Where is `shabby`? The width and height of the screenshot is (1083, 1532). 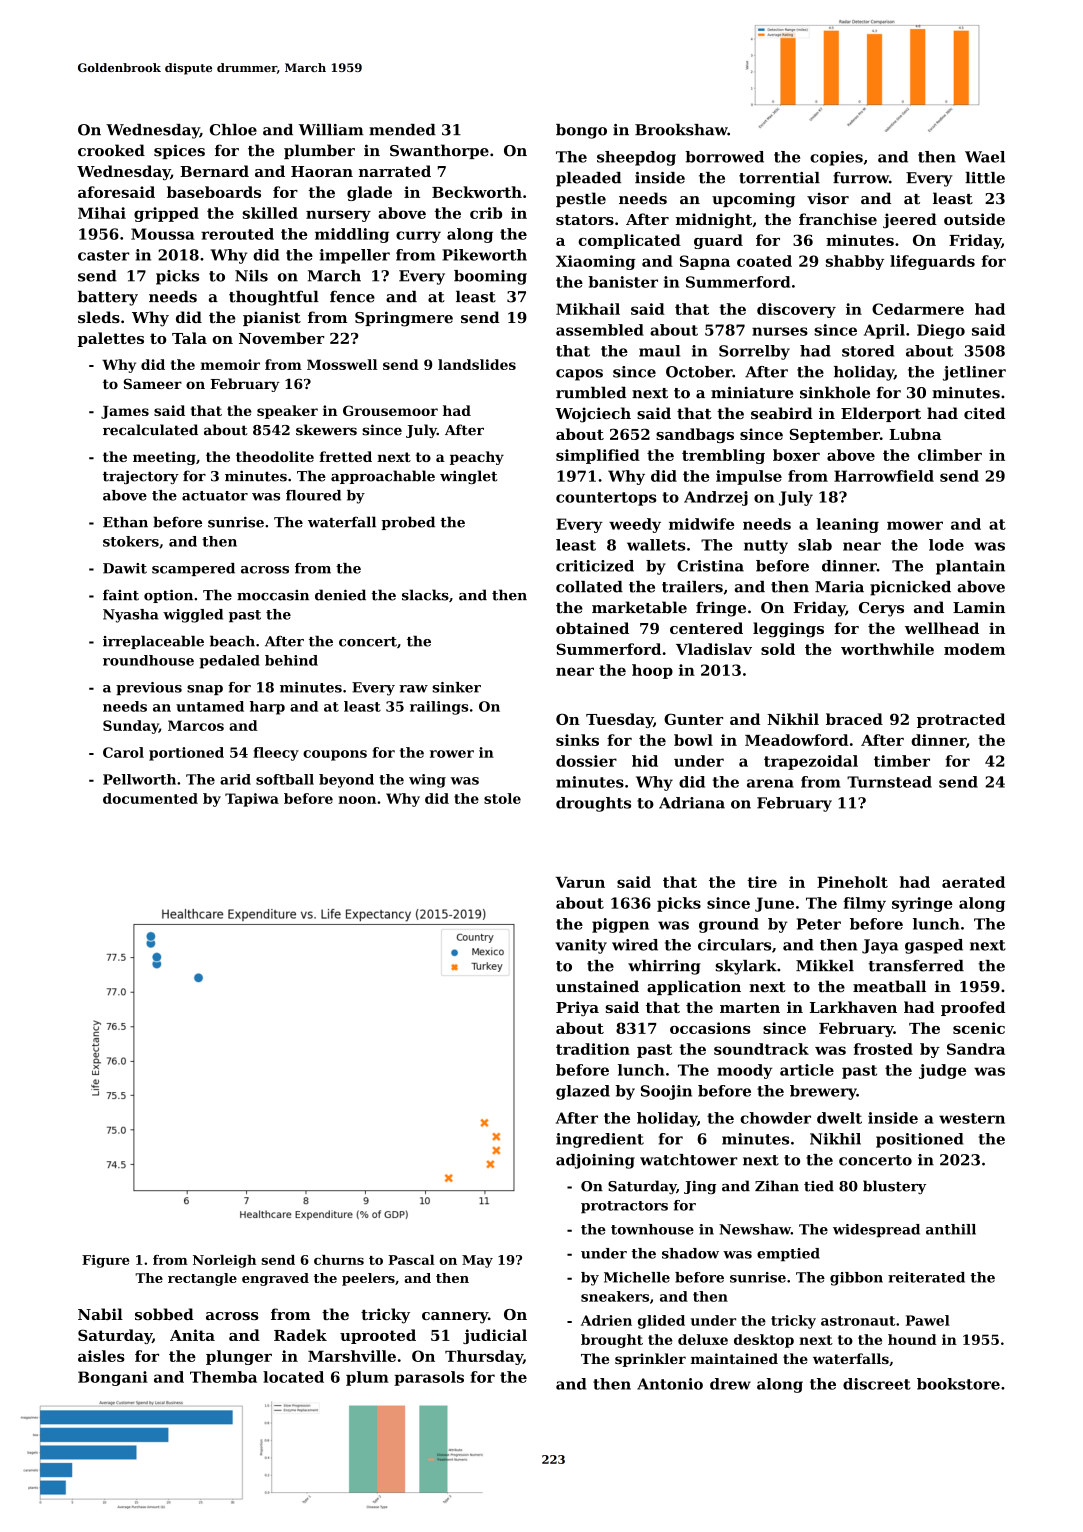
shabby is located at coordinates (855, 262).
